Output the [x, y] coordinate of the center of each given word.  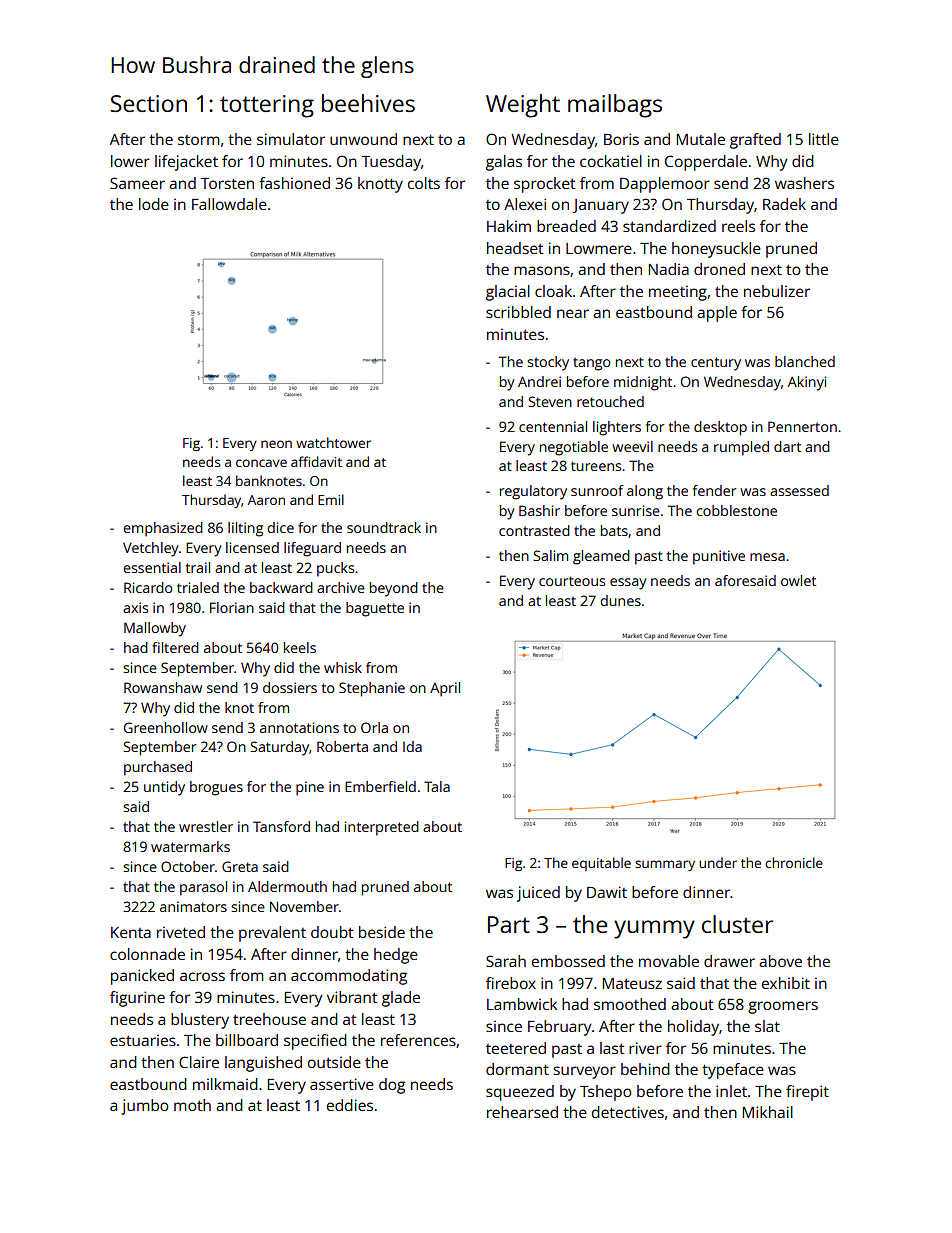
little [824, 139]
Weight [523, 106]
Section [149, 103]
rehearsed [522, 1112]
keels [300, 647]
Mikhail [768, 1112]
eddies [350, 1105]
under [718, 862]
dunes [620, 600]
